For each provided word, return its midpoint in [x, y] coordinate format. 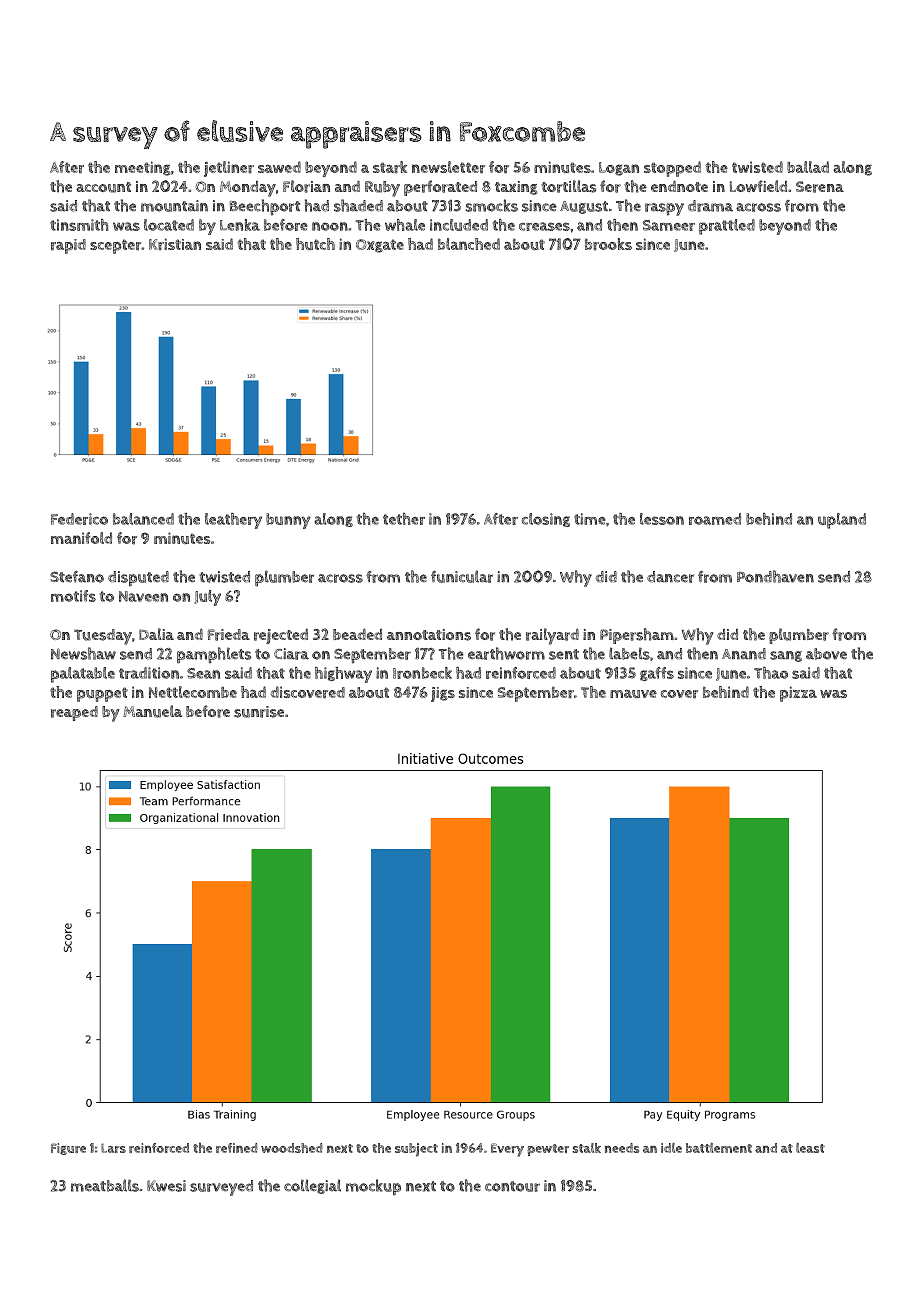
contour [512, 1186]
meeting [143, 168]
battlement [719, 1148]
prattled [727, 227]
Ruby [382, 189]
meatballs [105, 1185]
